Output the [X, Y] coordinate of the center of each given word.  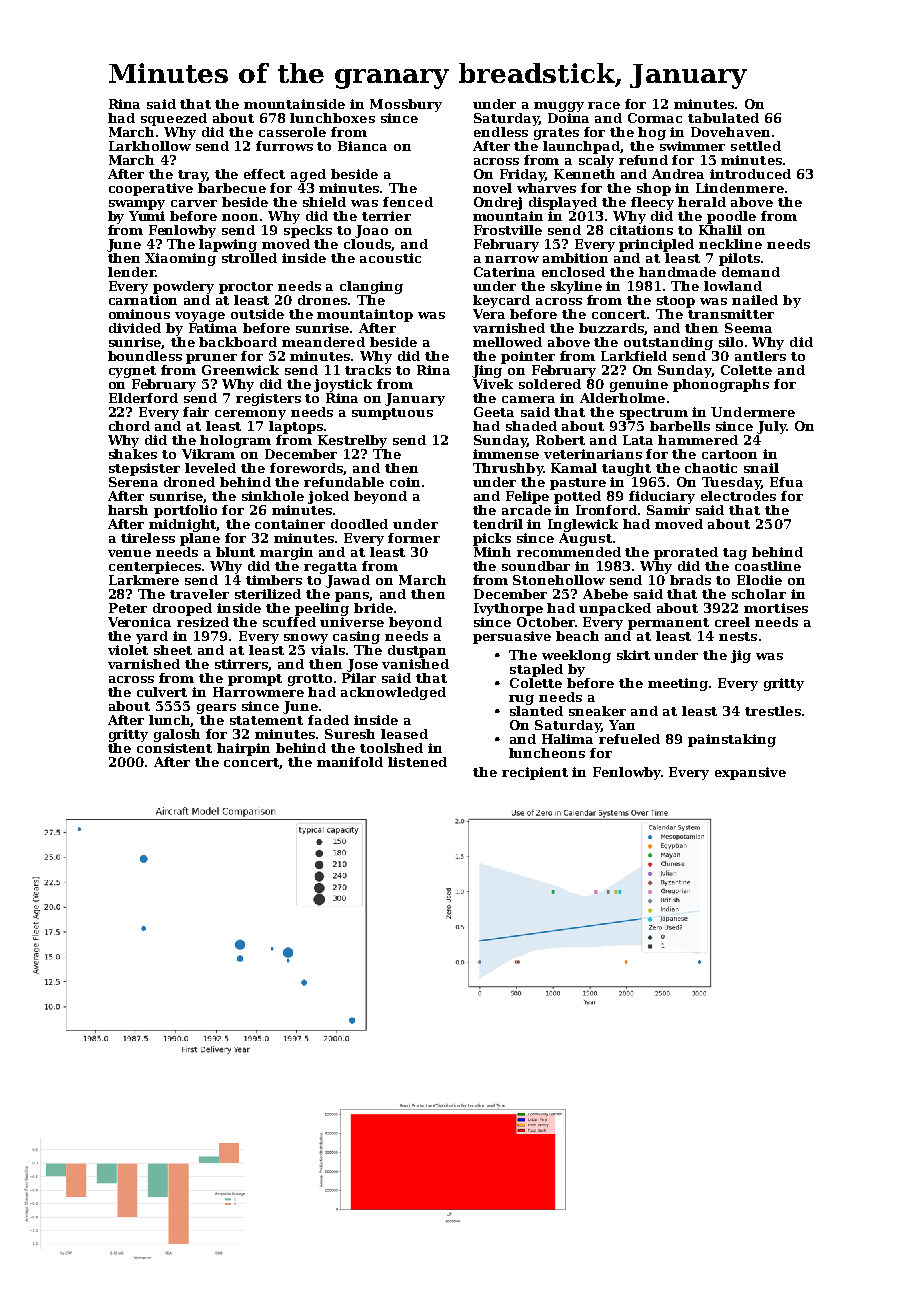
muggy [559, 107]
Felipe [527, 497]
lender [131, 272]
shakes [133, 454]
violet [128, 650]
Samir [668, 510]
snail [761, 468]
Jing [487, 371]
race [604, 105]
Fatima [213, 328]
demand [751, 272]
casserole [292, 132]
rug [521, 700]
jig [741, 656]
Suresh [350, 734]
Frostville [508, 230]
